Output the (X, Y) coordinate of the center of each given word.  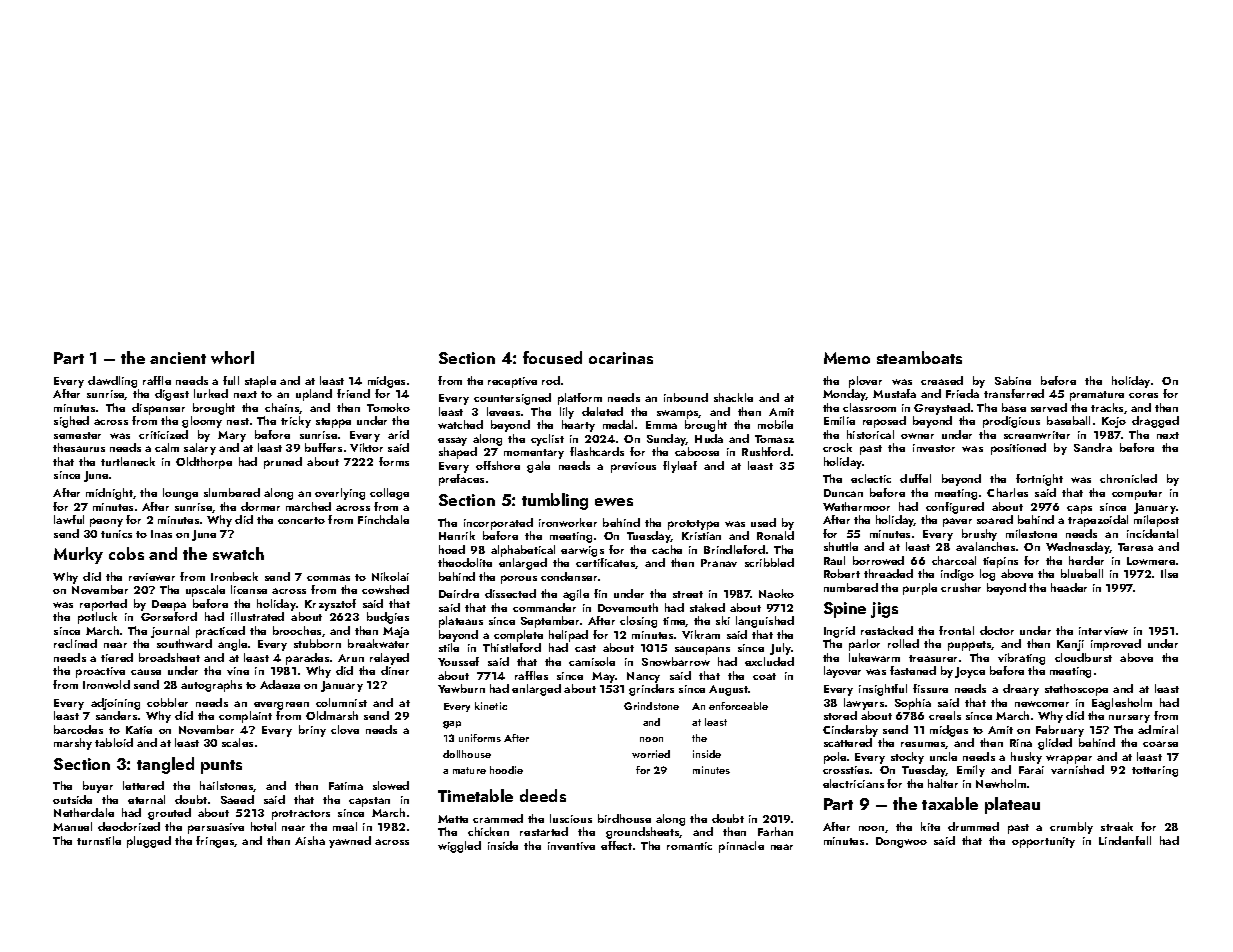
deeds (543, 795)
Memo (847, 358)
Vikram (701, 634)
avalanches (985, 546)
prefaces (461, 480)
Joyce (970, 672)
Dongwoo (901, 842)
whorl (232, 357)
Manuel (72, 826)
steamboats (919, 357)
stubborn (317, 643)
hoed (452, 549)
